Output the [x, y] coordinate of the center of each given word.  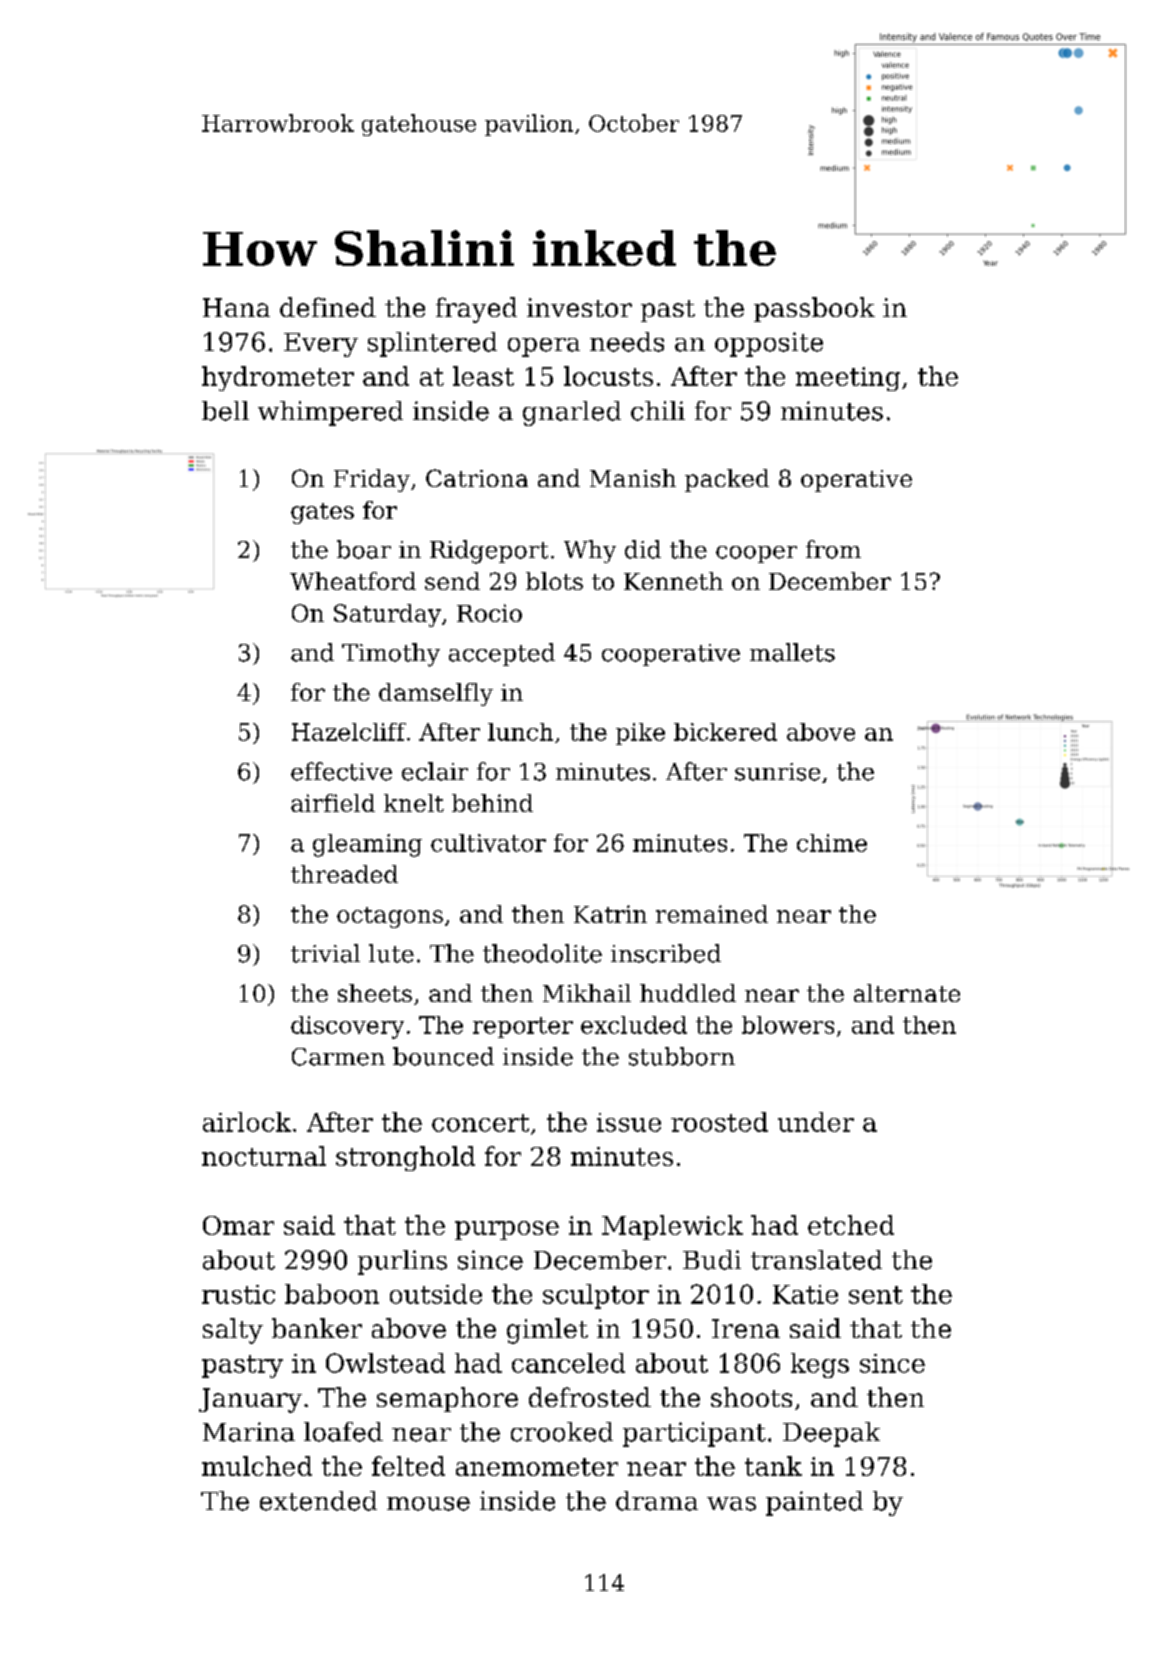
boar [364, 549]
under [816, 1122]
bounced [443, 1056]
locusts [608, 376]
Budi [712, 1260]
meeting [848, 379]
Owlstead [385, 1363]
